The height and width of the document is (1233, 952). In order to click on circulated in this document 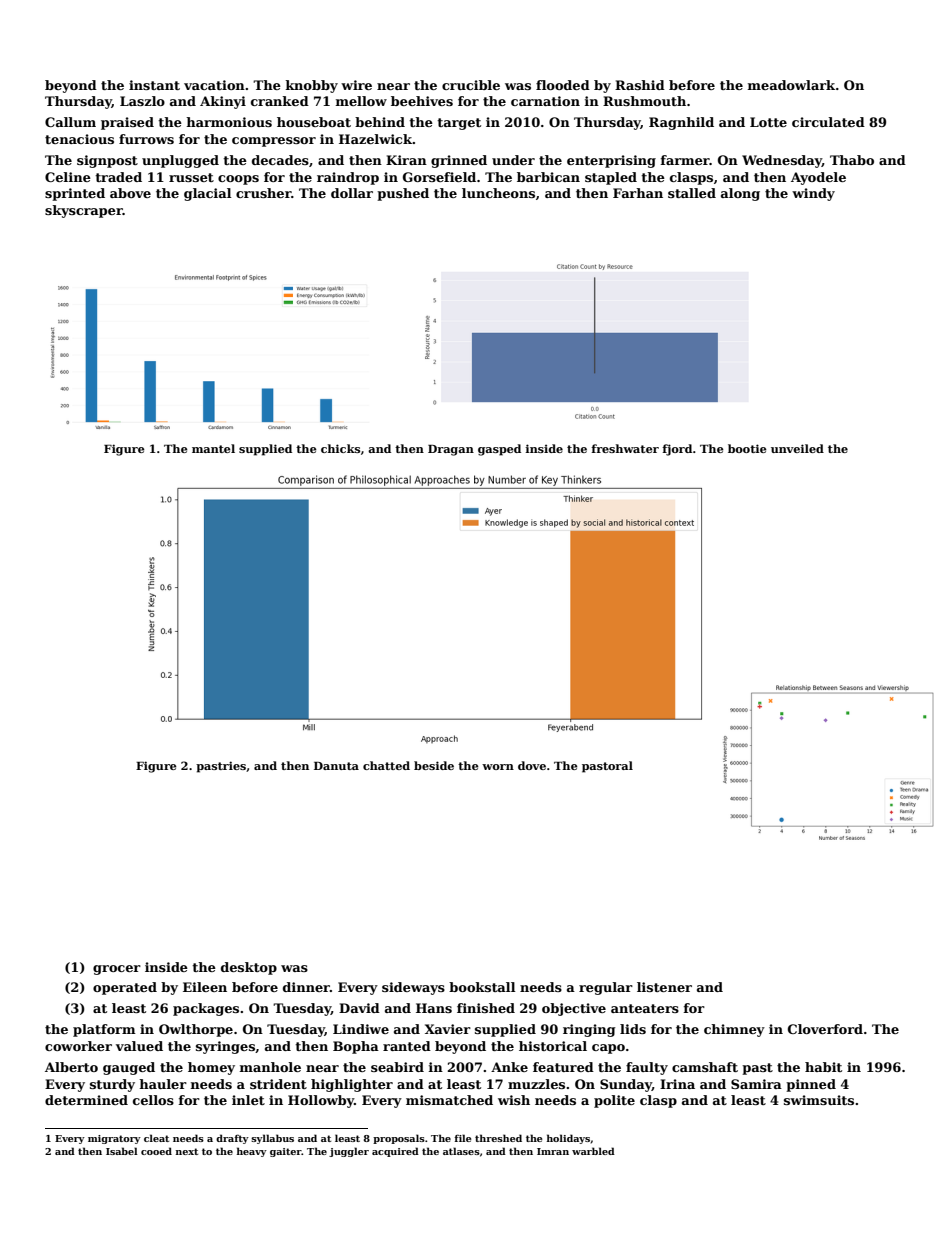, I will do `click(828, 122)`.
